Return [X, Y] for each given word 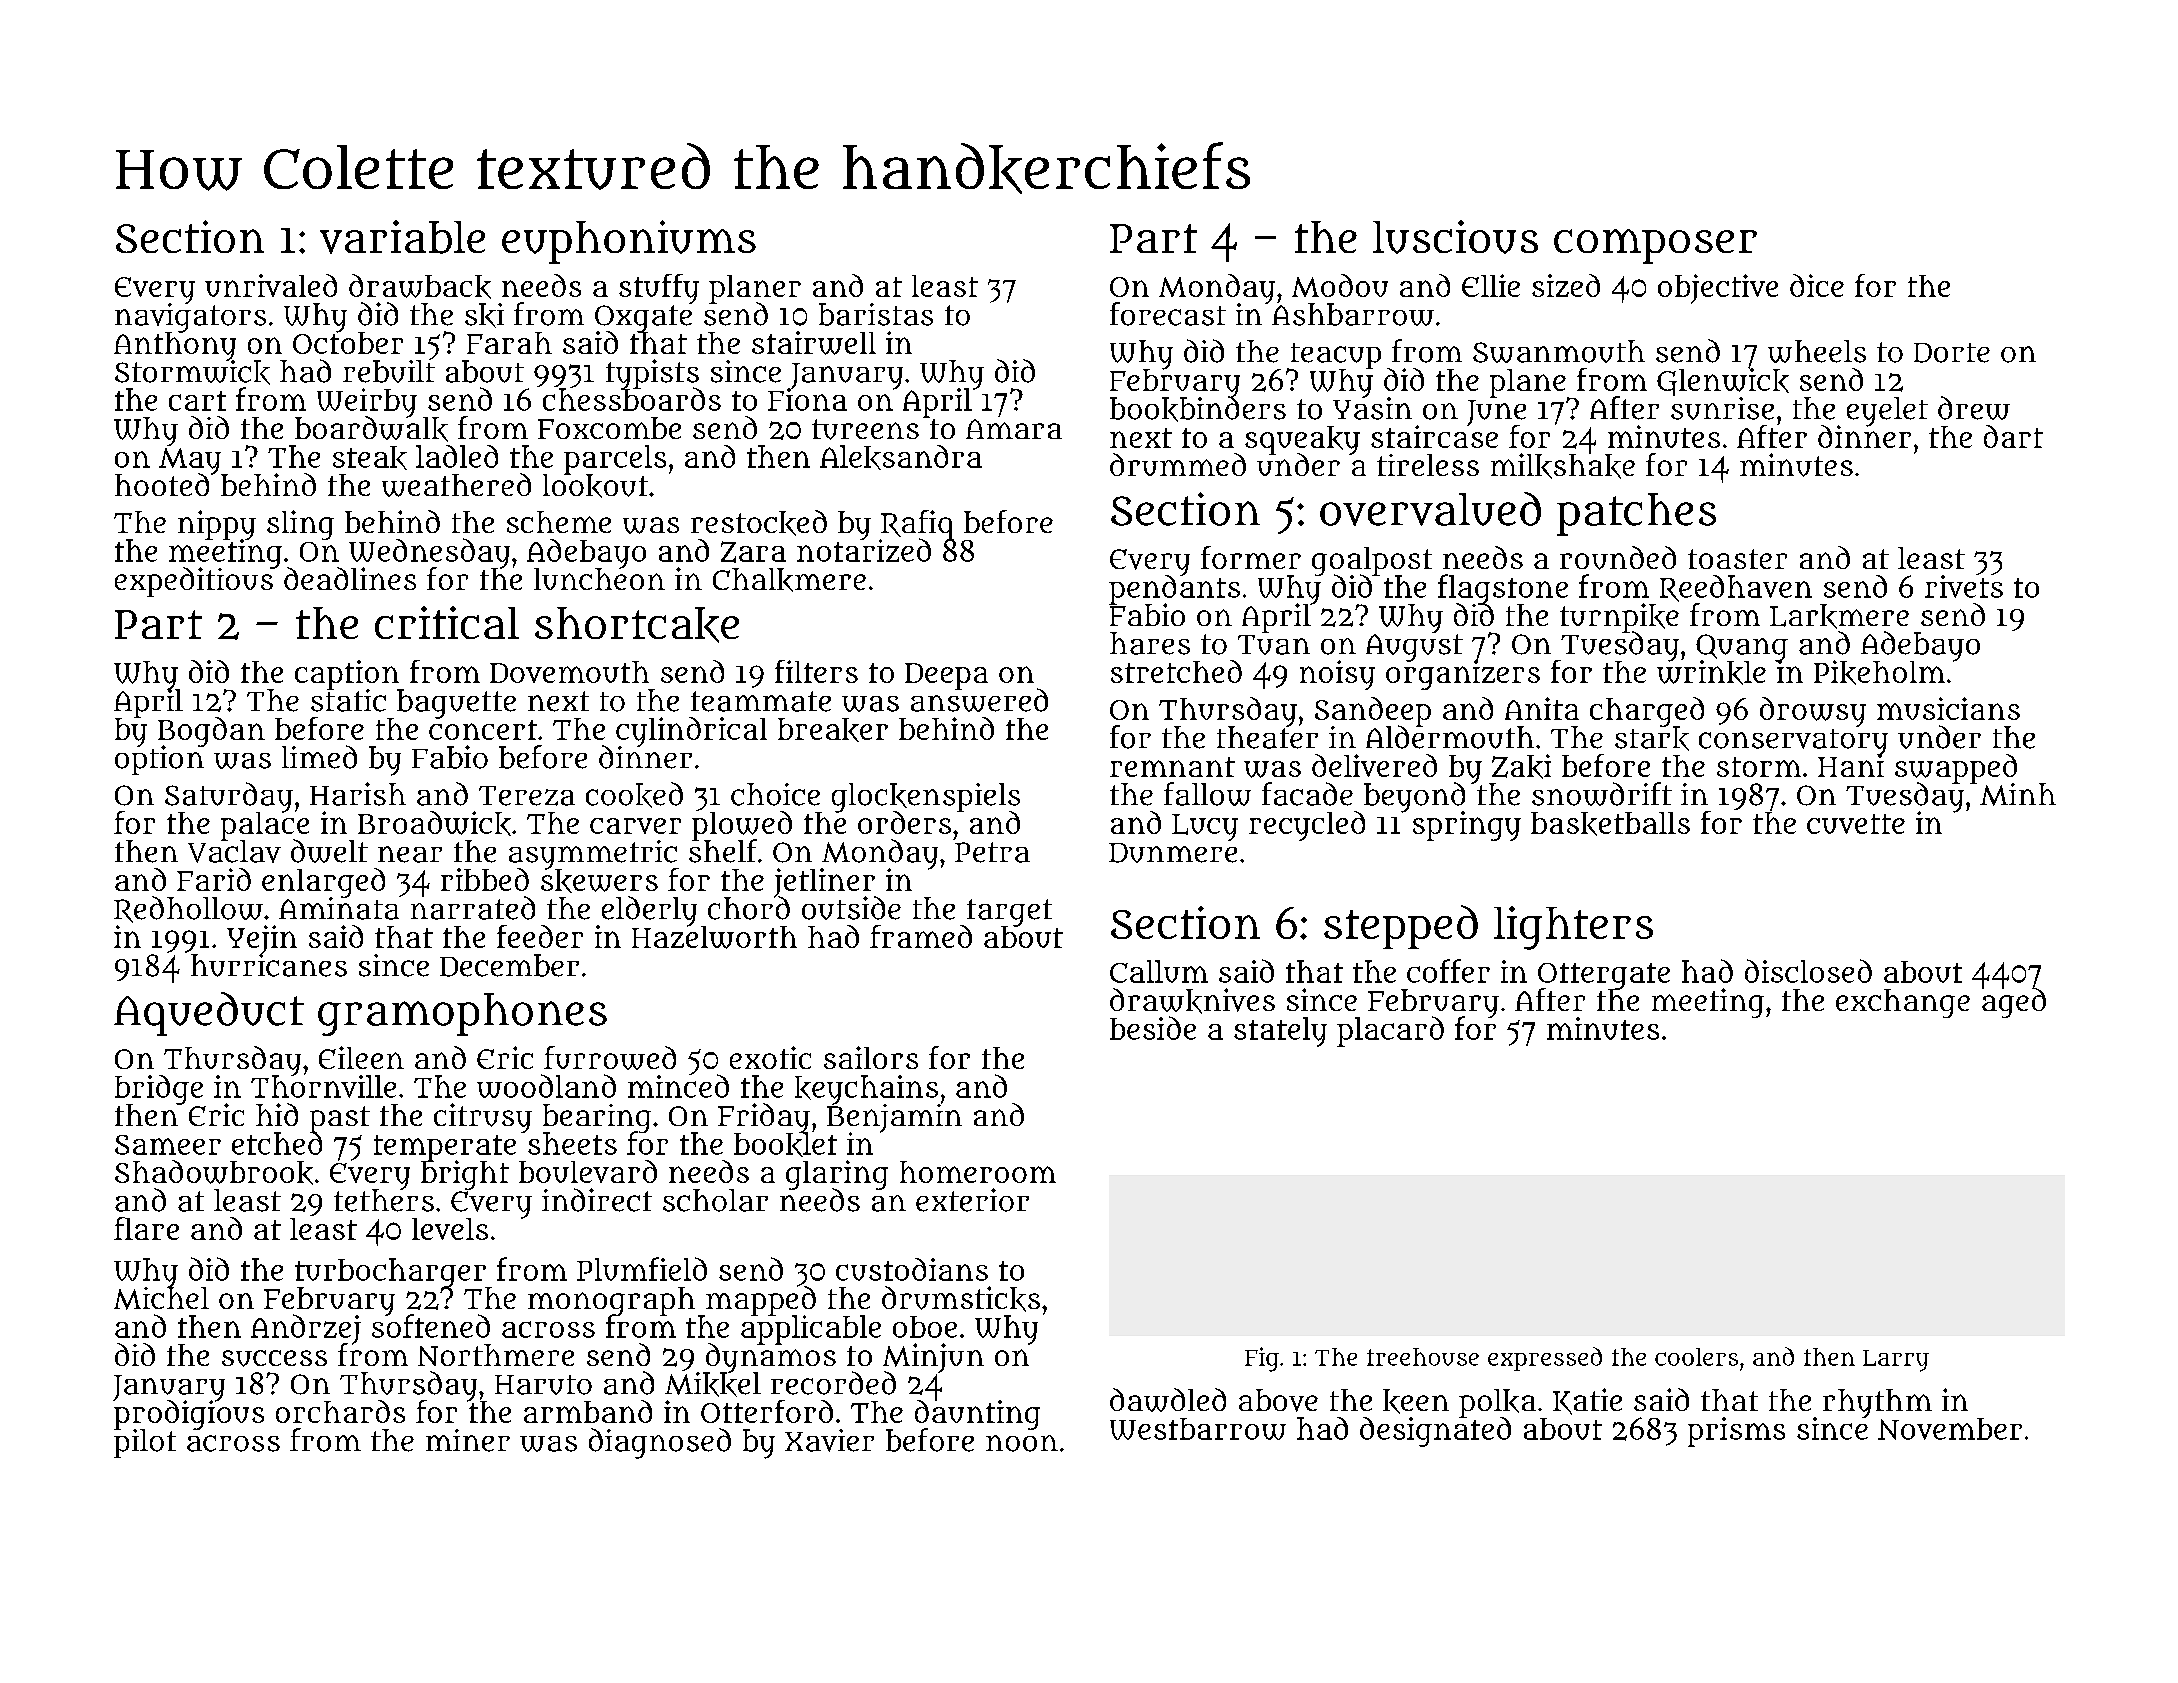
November [1950, 1429]
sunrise [1722, 408]
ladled [457, 456]
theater [1267, 738]
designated [1435, 1432]
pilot [145, 1443]
